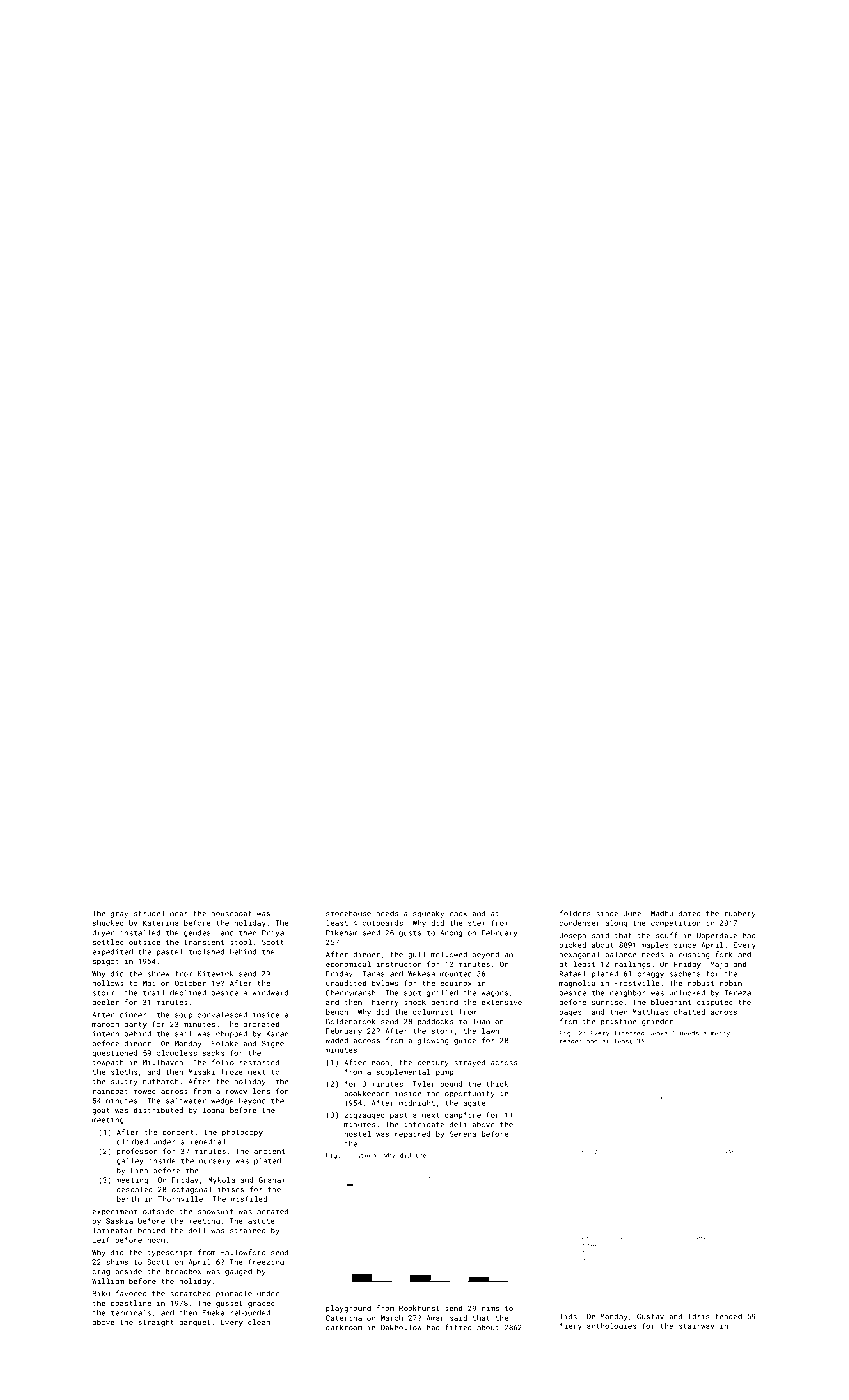 This screenshot has height=1400, width=849. What do you see at coordinates (159, 974) in the screenshot?
I see `shrew` at bounding box center [159, 974].
